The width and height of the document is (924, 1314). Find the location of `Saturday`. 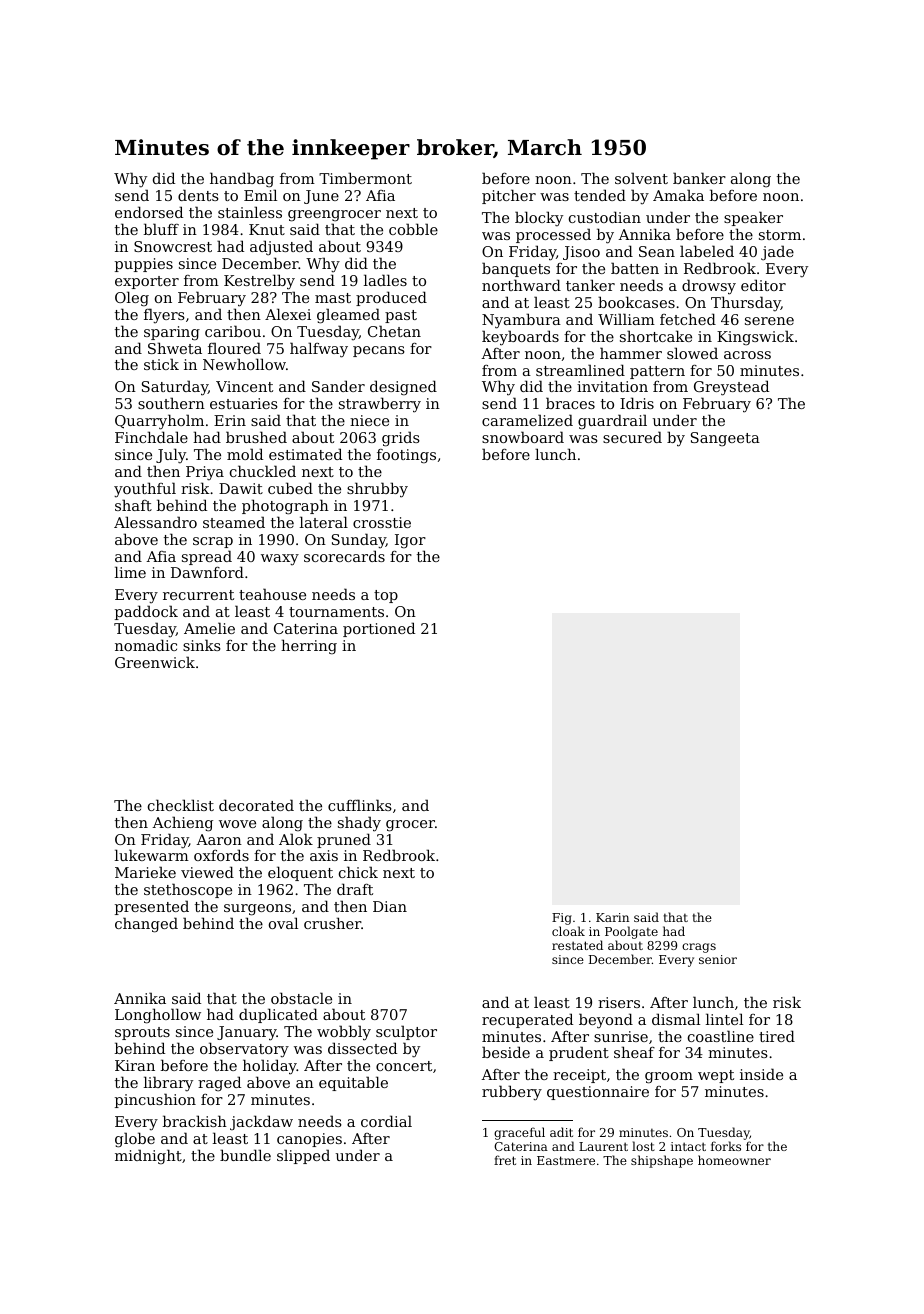

Saturday is located at coordinates (175, 388).
